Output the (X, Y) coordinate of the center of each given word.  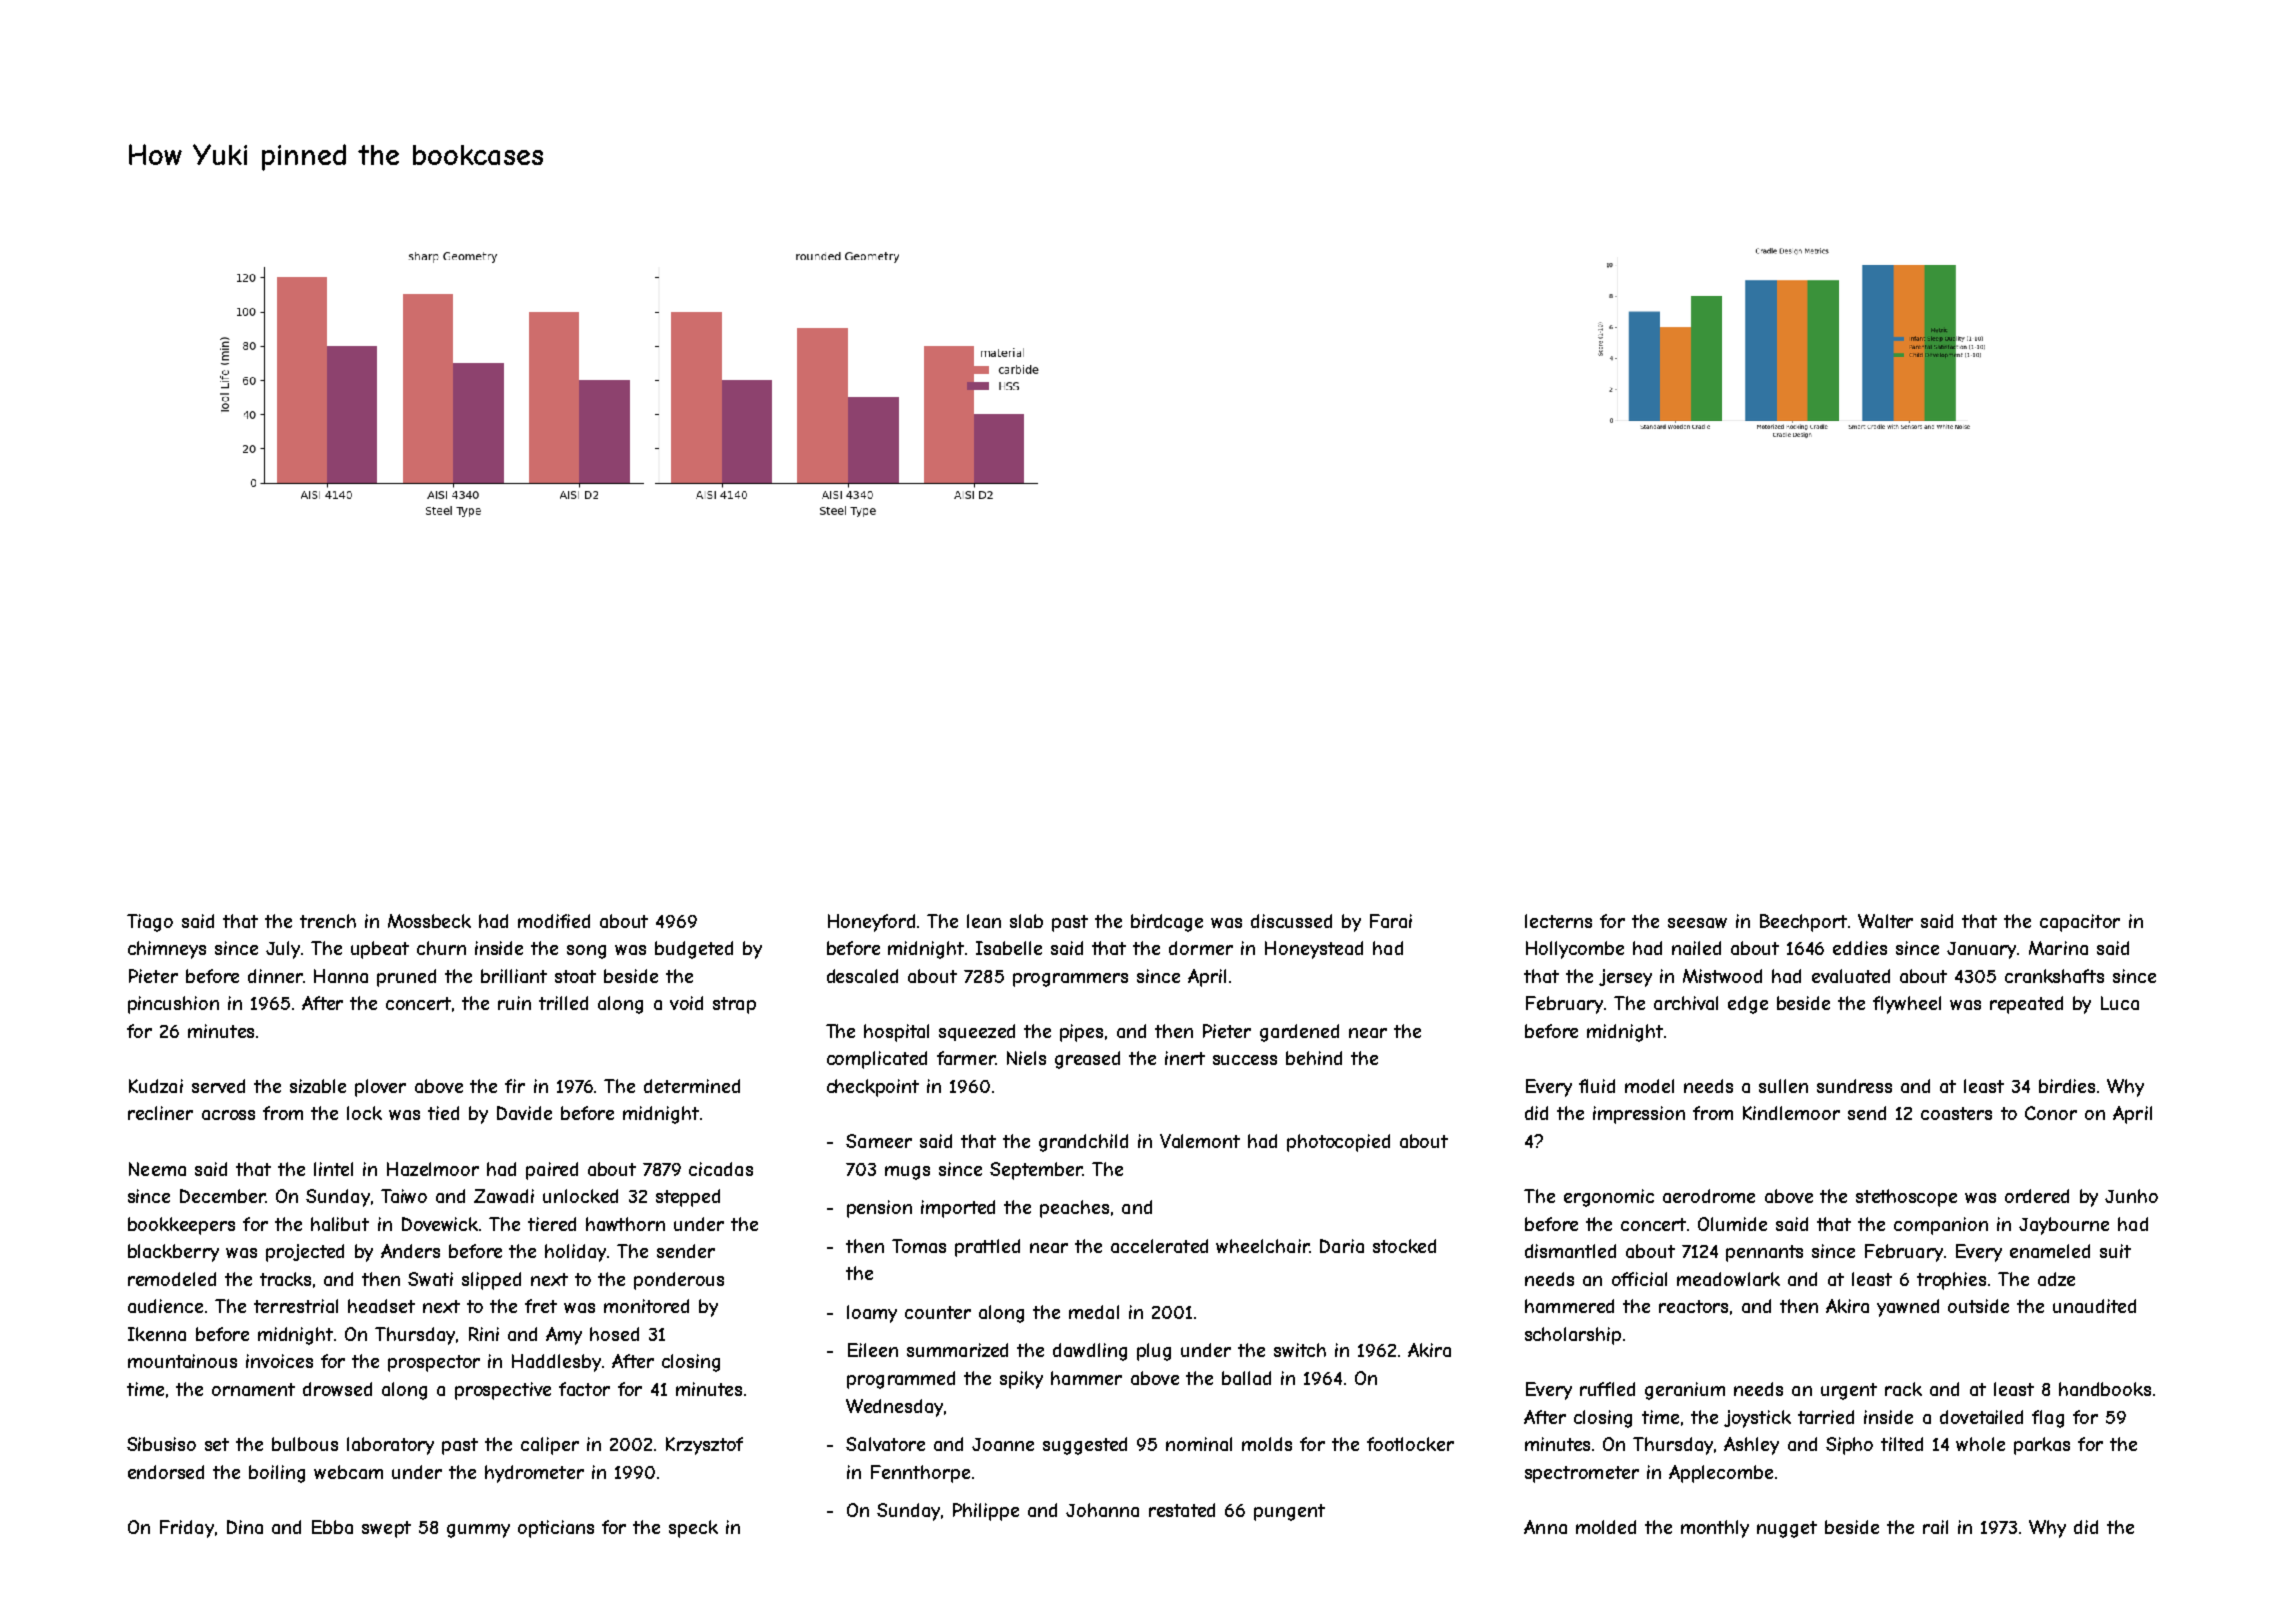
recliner (160, 1113)
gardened (1299, 1033)
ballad (1246, 1378)
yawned (1908, 1308)
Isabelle (1009, 948)
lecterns (1558, 921)
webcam (348, 1472)
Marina (2058, 948)
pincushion (173, 1005)
